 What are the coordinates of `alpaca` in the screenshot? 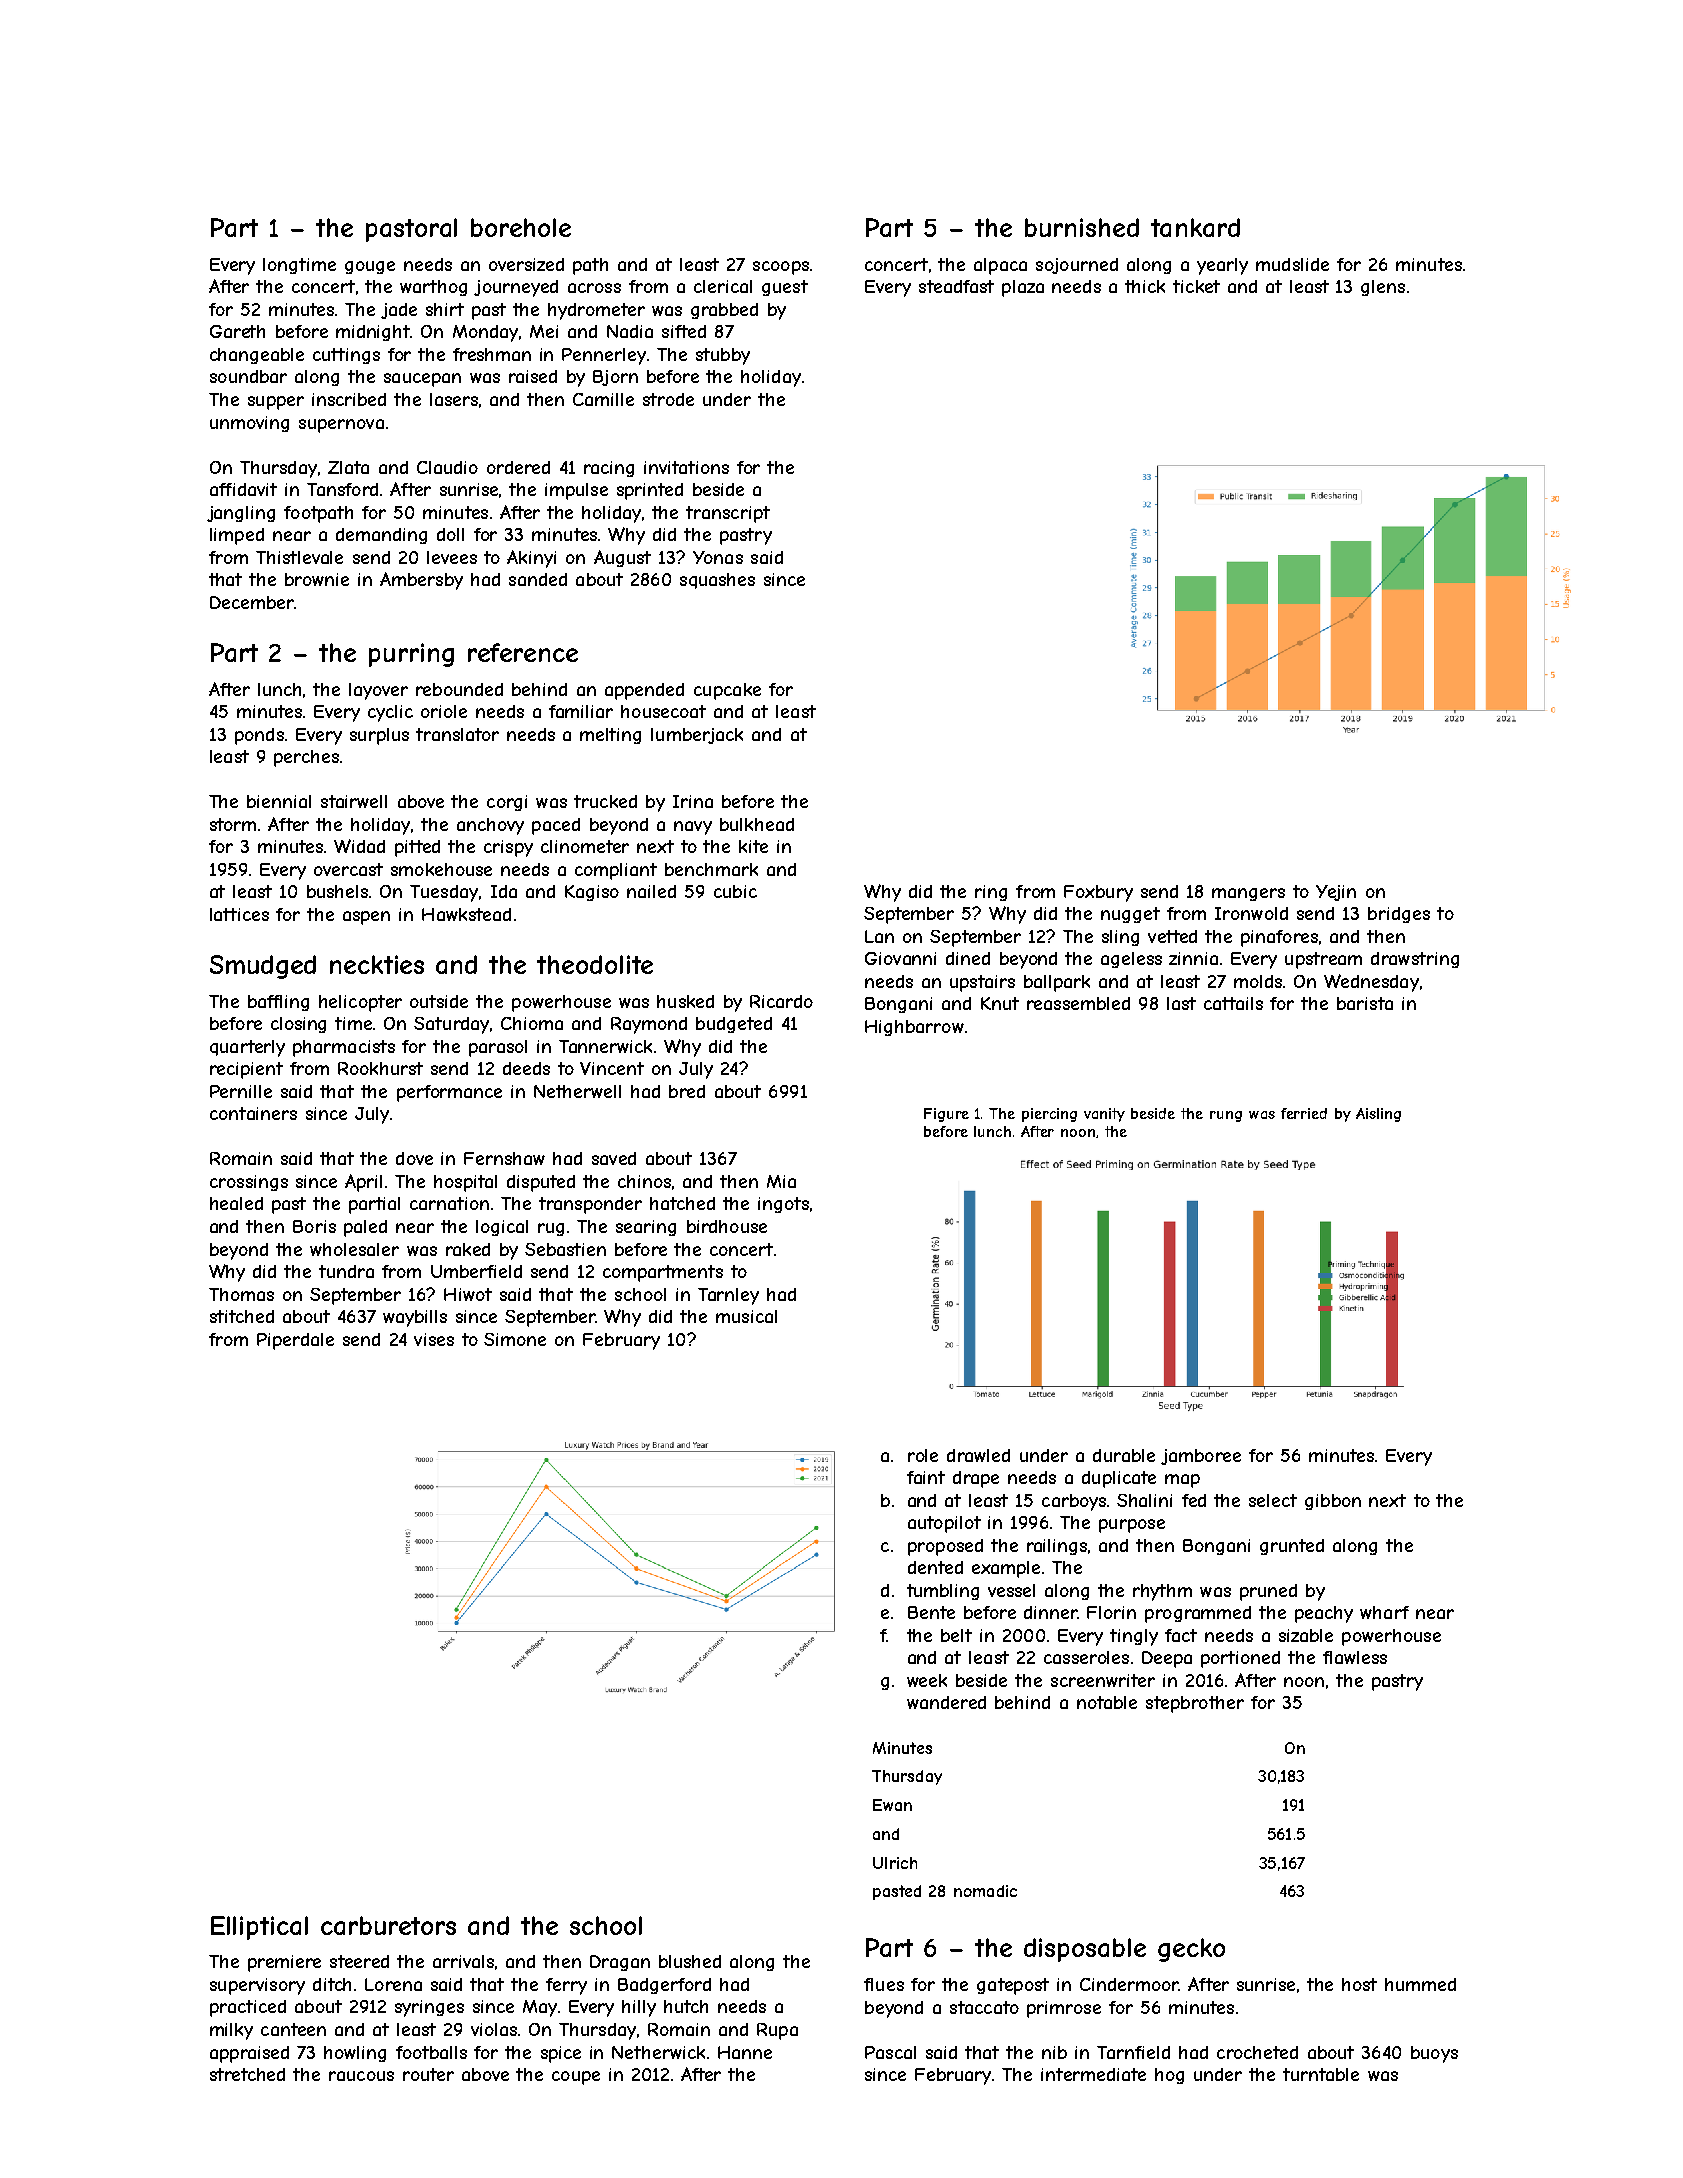 It's located at (1000, 266).
